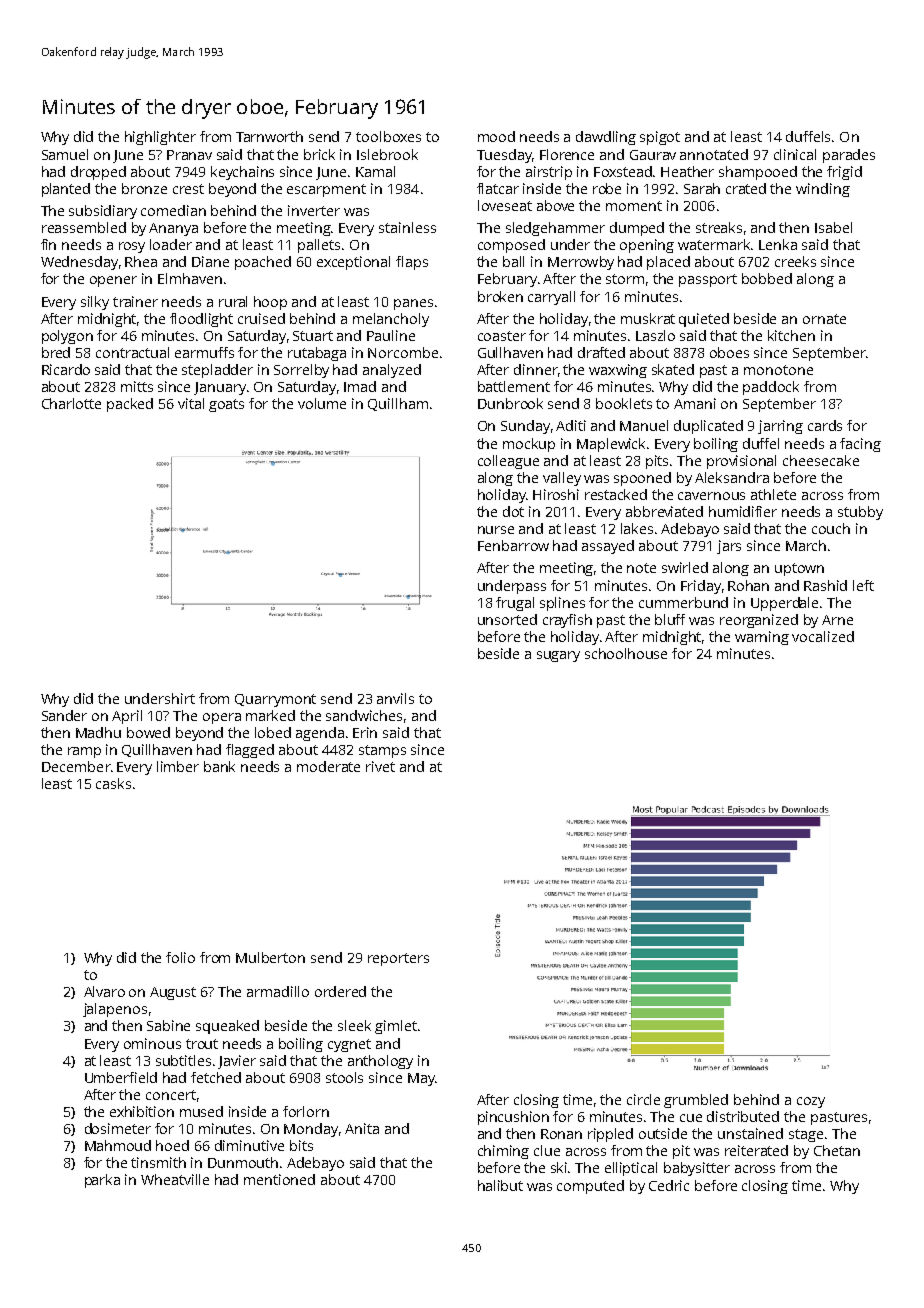 Image resolution: width=924 pixels, height=1308 pixels. Describe the element at coordinates (67, 337) in the page. I see `polygon` at that location.
